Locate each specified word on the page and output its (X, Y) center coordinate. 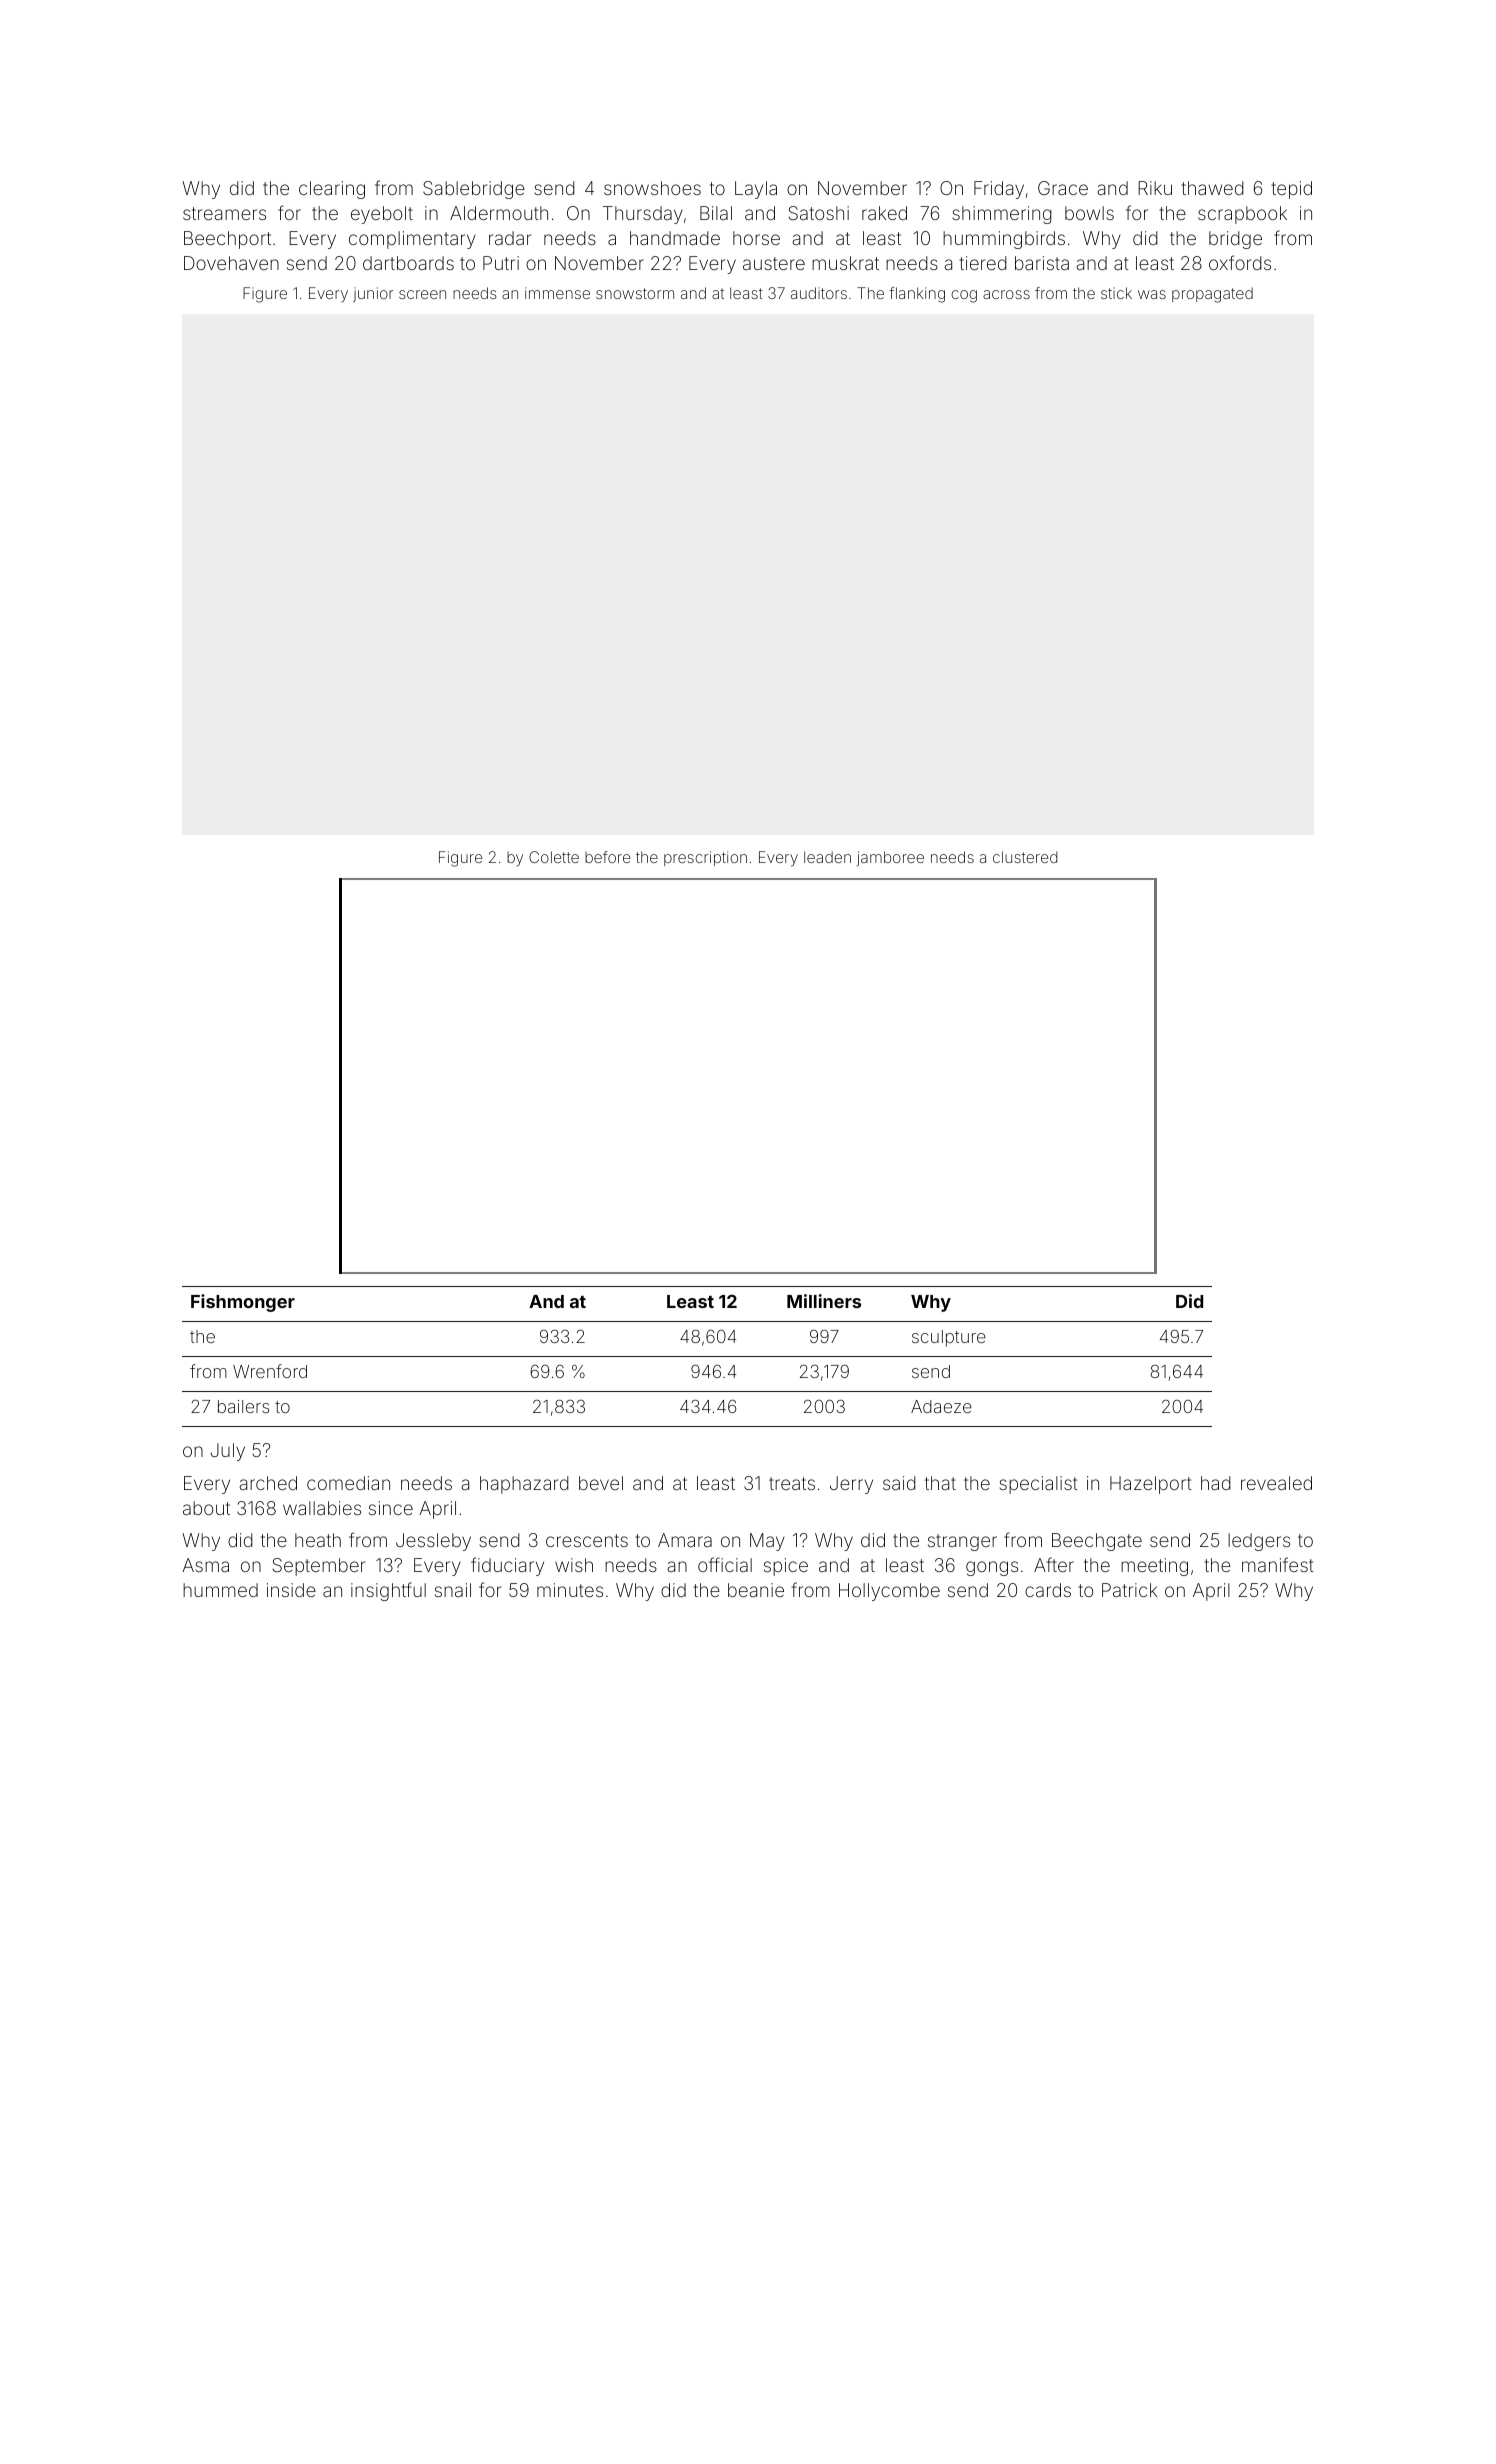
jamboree (890, 858)
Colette (554, 857)
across (1006, 294)
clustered (1025, 857)
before (607, 857)
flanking (917, 295)
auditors (819, 293)
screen (422, 294)
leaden (827, 857)
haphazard (524, 1485)
